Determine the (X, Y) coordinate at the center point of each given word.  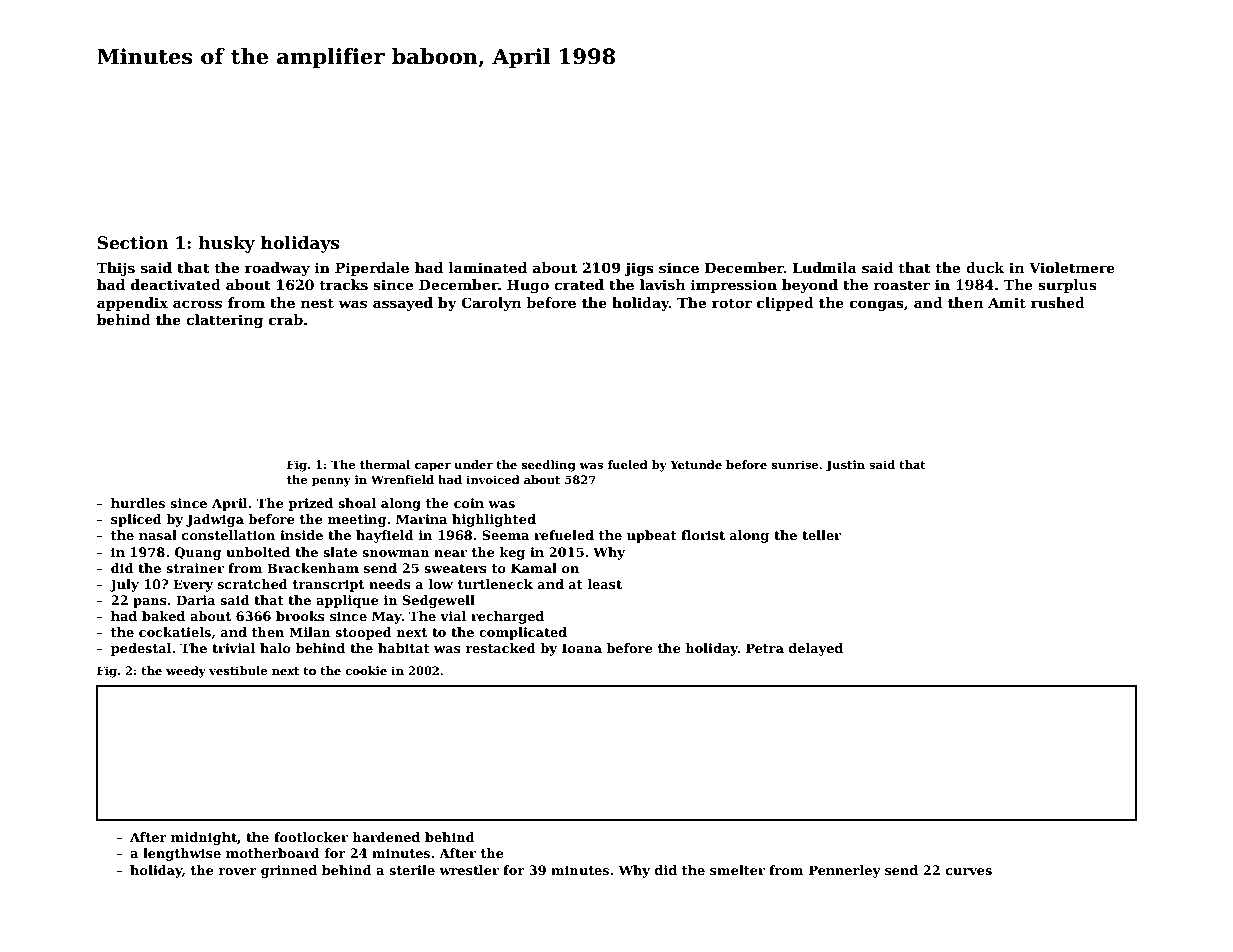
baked (163, 616)
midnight (204, 838)
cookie (366, 670)
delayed (816, 649)
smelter (737, 870)
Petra (765, 648)
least (605, 584)
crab (286, 319)
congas (877, 305)
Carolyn (491, 304)
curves (969, 871)
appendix (132, 304)
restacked (501, 648)
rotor (732, 303)
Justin (845, 466)
